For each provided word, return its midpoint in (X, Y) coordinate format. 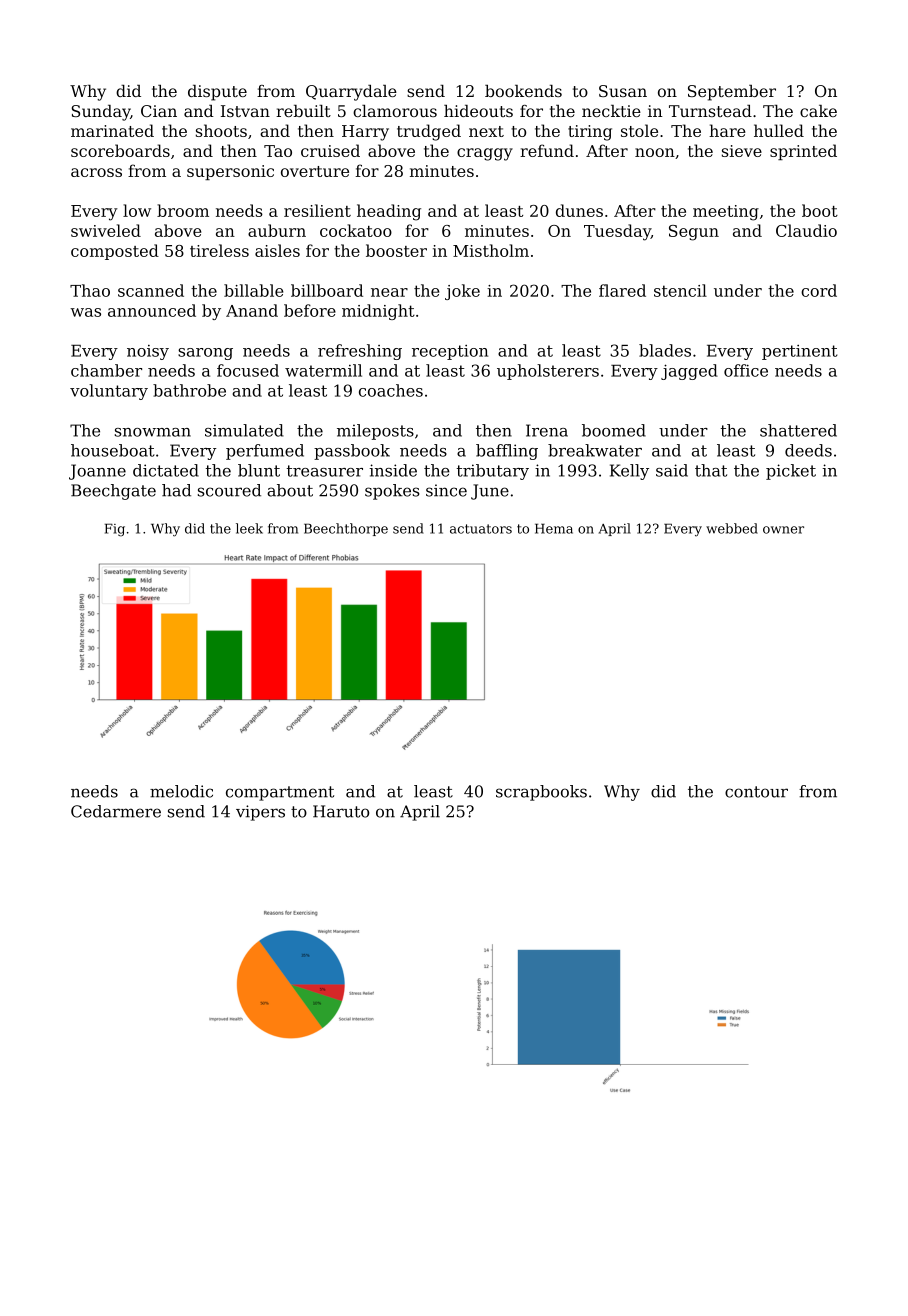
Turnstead (710, 111)
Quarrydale (351, 93)
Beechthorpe (346, 529)
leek (249, 528)
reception (450, 352)
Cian (159, 111)
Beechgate (113, 492)
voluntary (109, 392)
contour (756, 792)
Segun (694, 233)
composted (115, 252)
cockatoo (356, 230)
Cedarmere (116, 811)
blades (665, 350)
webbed (732, 528)
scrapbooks (541, 793)
